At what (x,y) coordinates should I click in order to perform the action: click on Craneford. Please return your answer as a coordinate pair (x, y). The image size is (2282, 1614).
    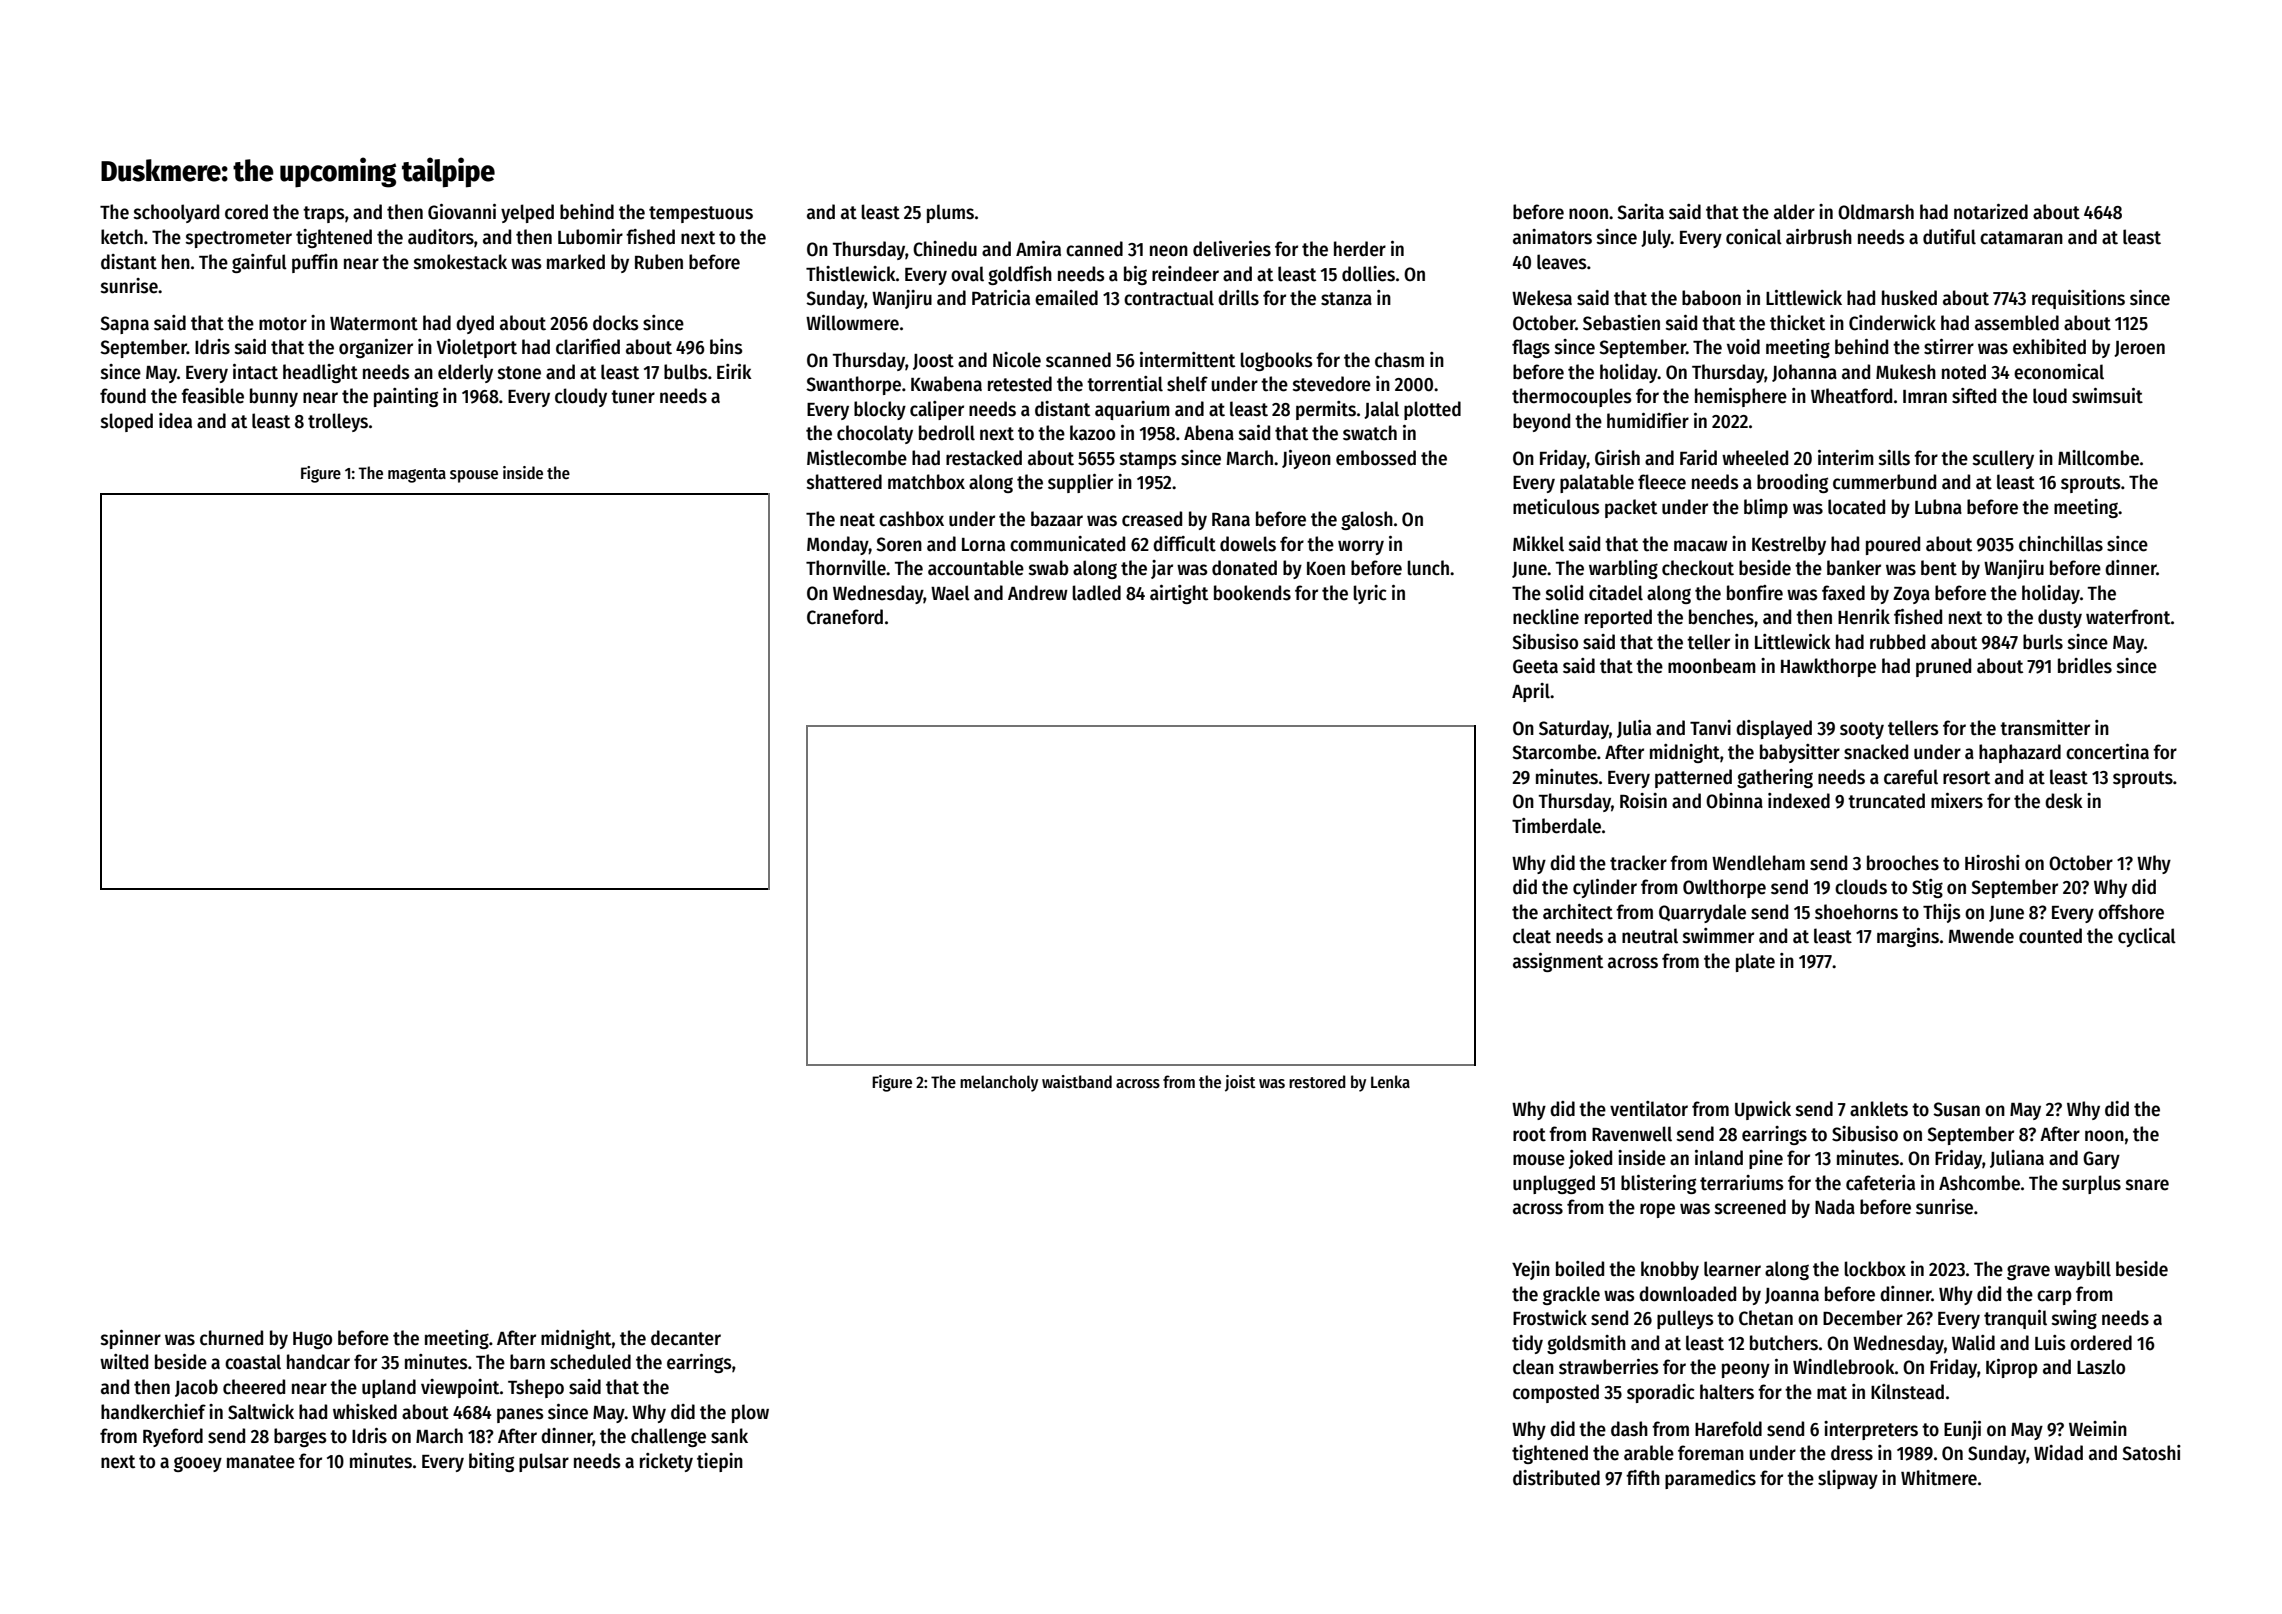
    Looking at the image, I should click on (845, 617).
